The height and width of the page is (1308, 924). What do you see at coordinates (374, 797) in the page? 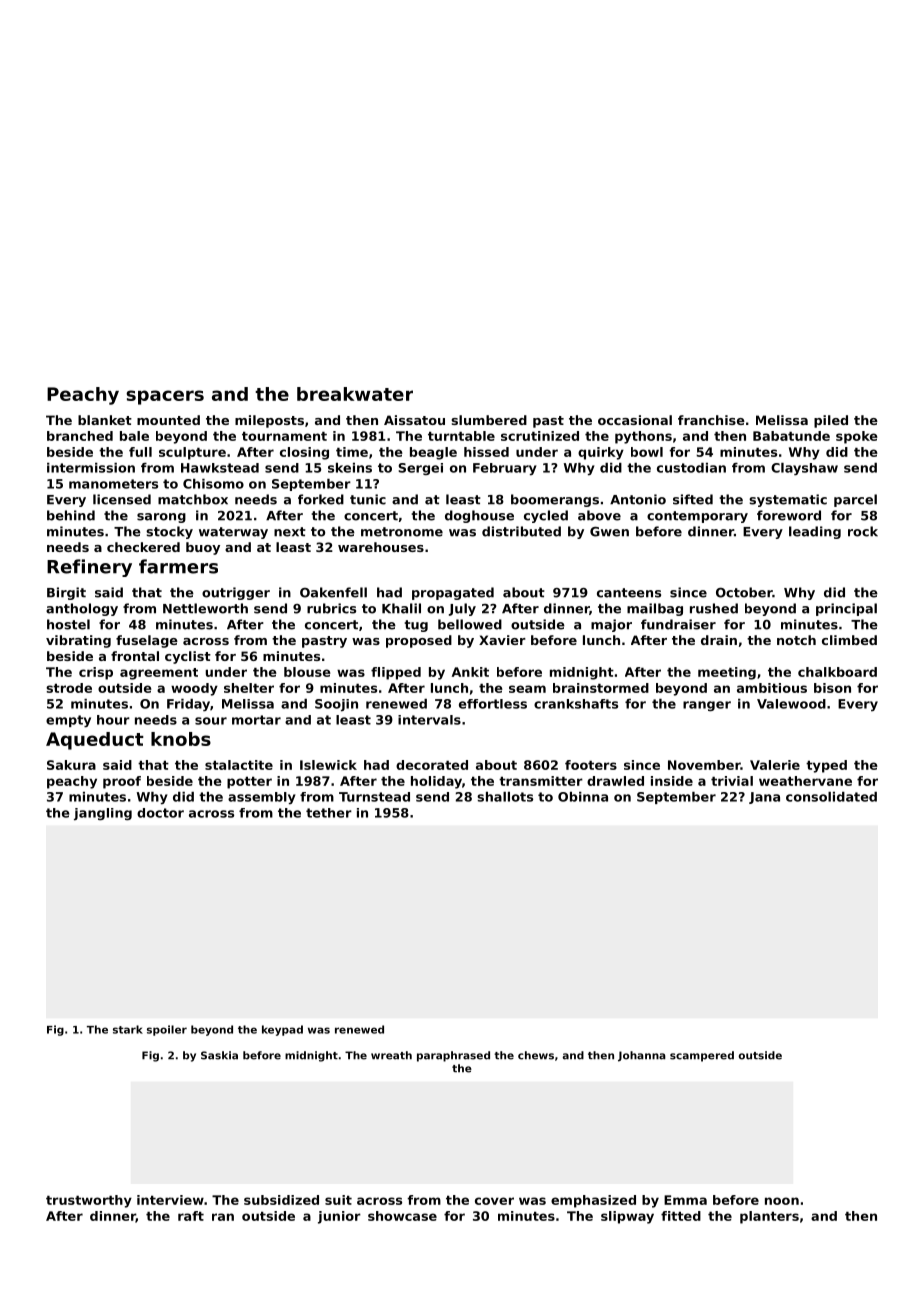
I see `Turnstead` at bounding box center [374, 797].
